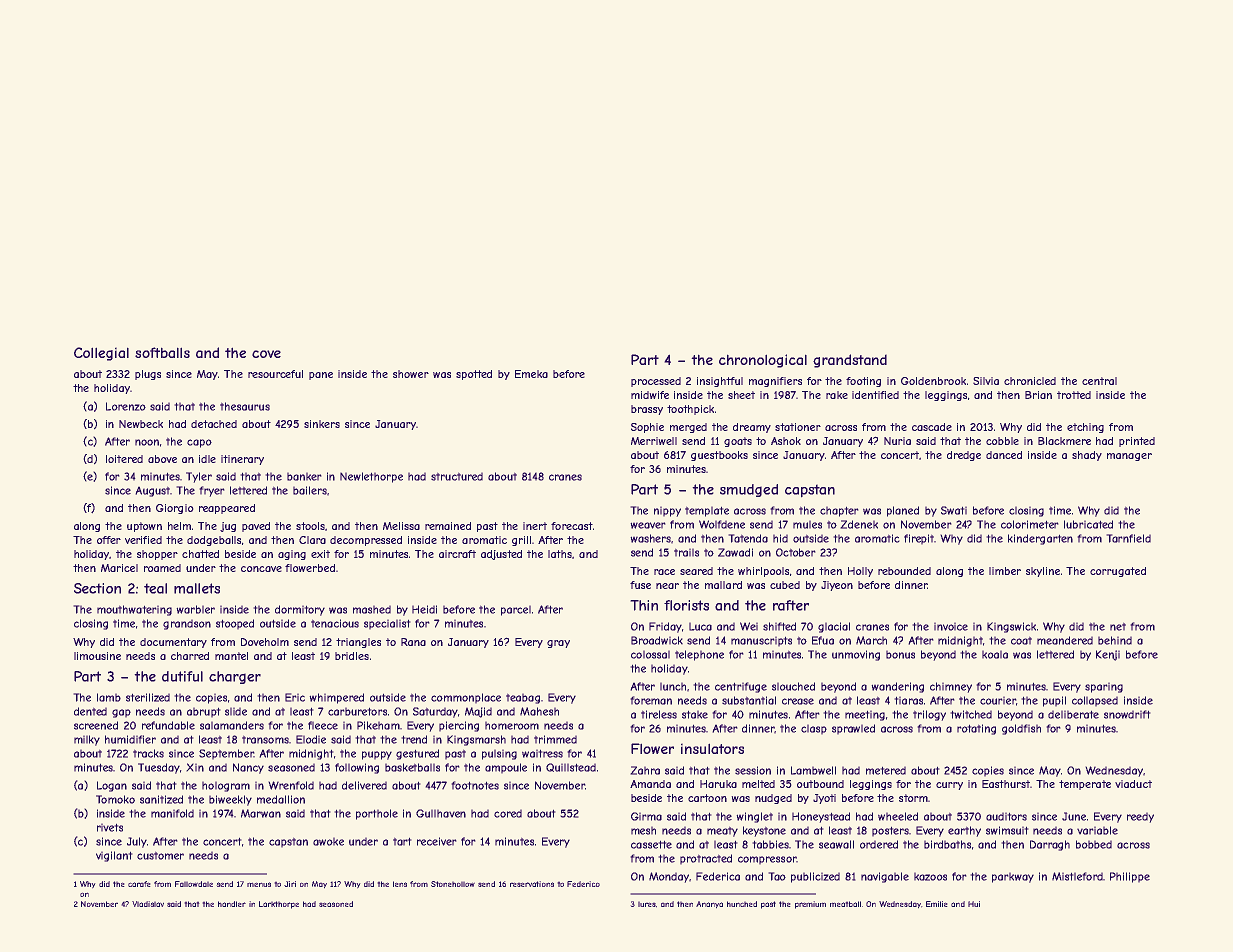  What do you see at coordinates (667, 511) in the screenshot?
I see `nippy` at bounding box center [667, 511].
